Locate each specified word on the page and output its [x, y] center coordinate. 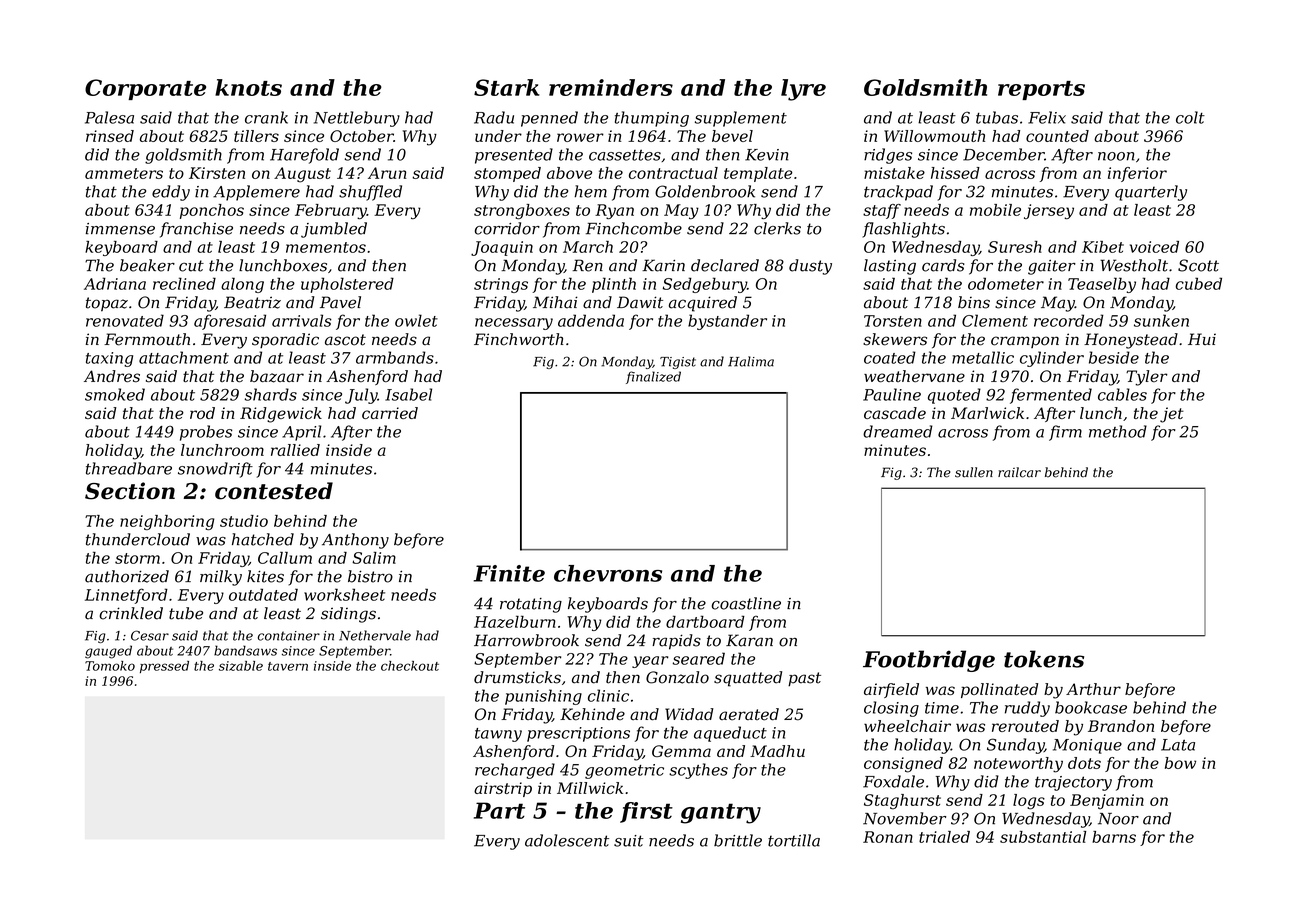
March [588, 247]
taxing [109, 359]
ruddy [1027, 709]
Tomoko [110, 666]
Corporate [145, 89]
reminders [611, 87]
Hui [1202, 339]
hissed [955, 173]
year [650, 662]
